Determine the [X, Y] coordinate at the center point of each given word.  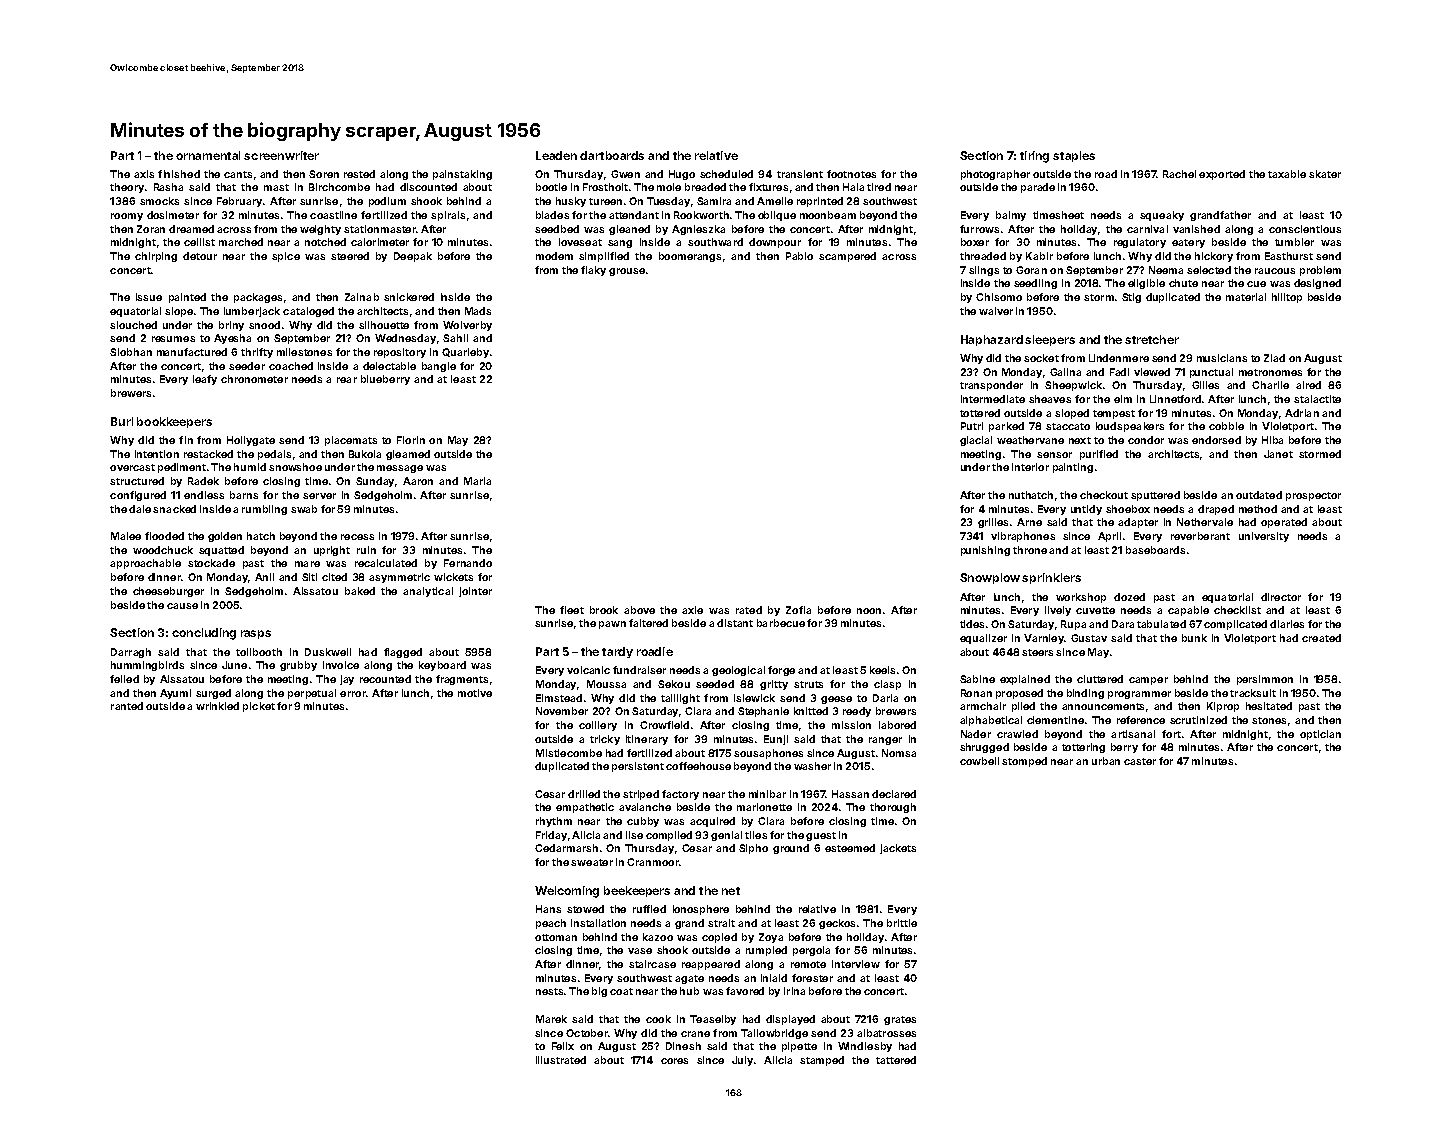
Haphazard [992, 340]
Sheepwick [1073, 386]
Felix [563, 1046]
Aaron [418, 481]
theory [127, 188]
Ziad [1274, 358]
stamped [822, 1061]
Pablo [799, 256]
